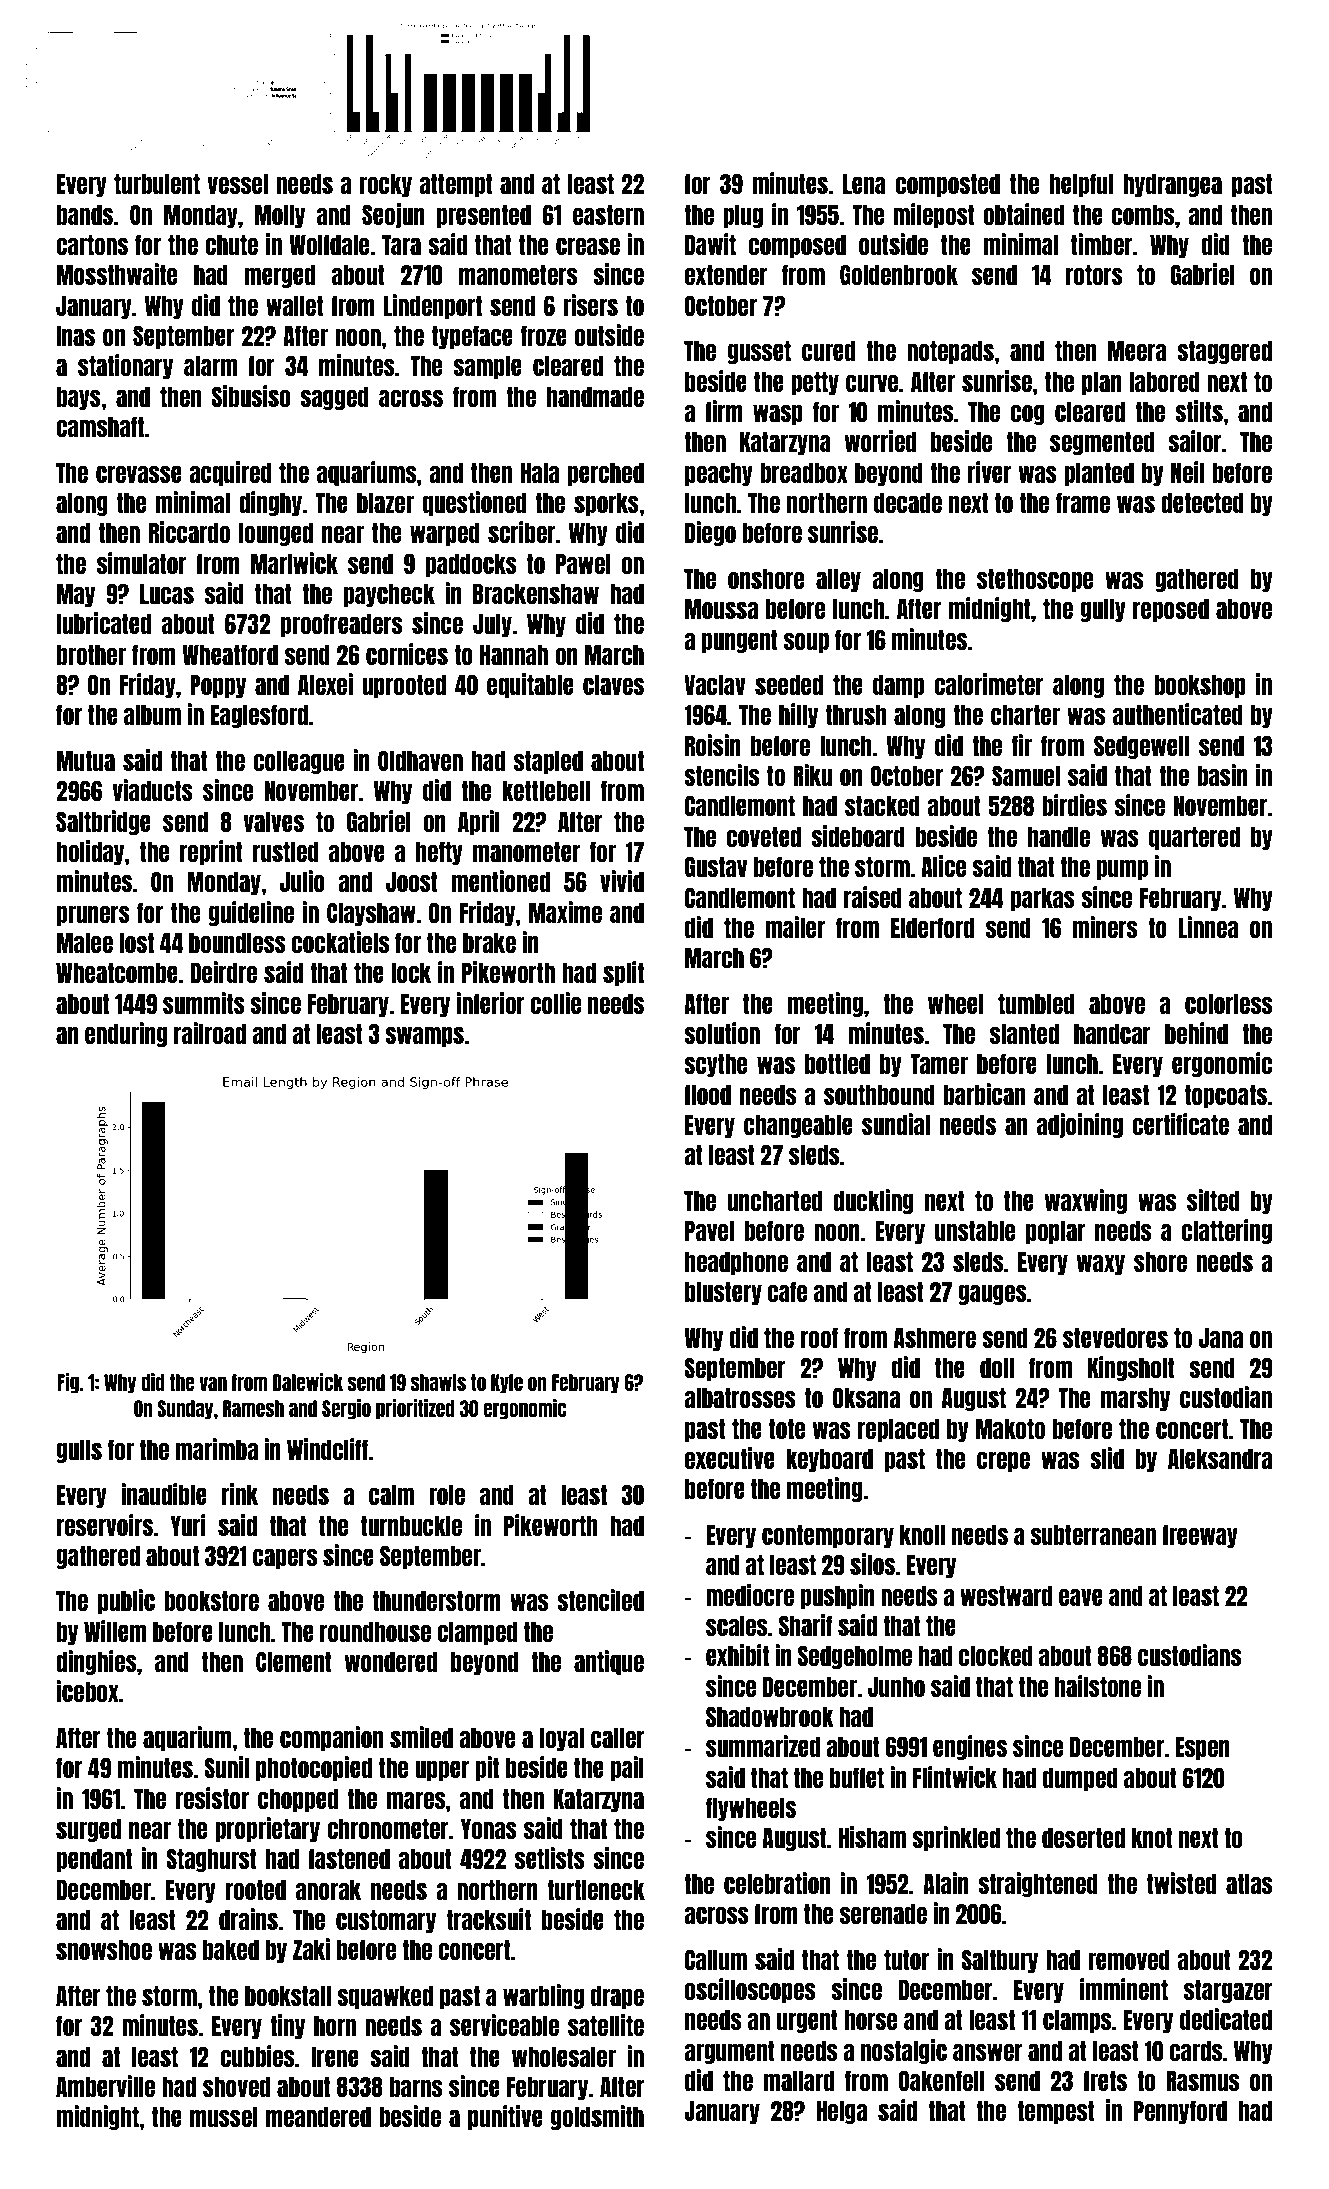 The height and width of the screenshot is (2189, 1329). I want to click on snowshoe, so click(104, 1950).
